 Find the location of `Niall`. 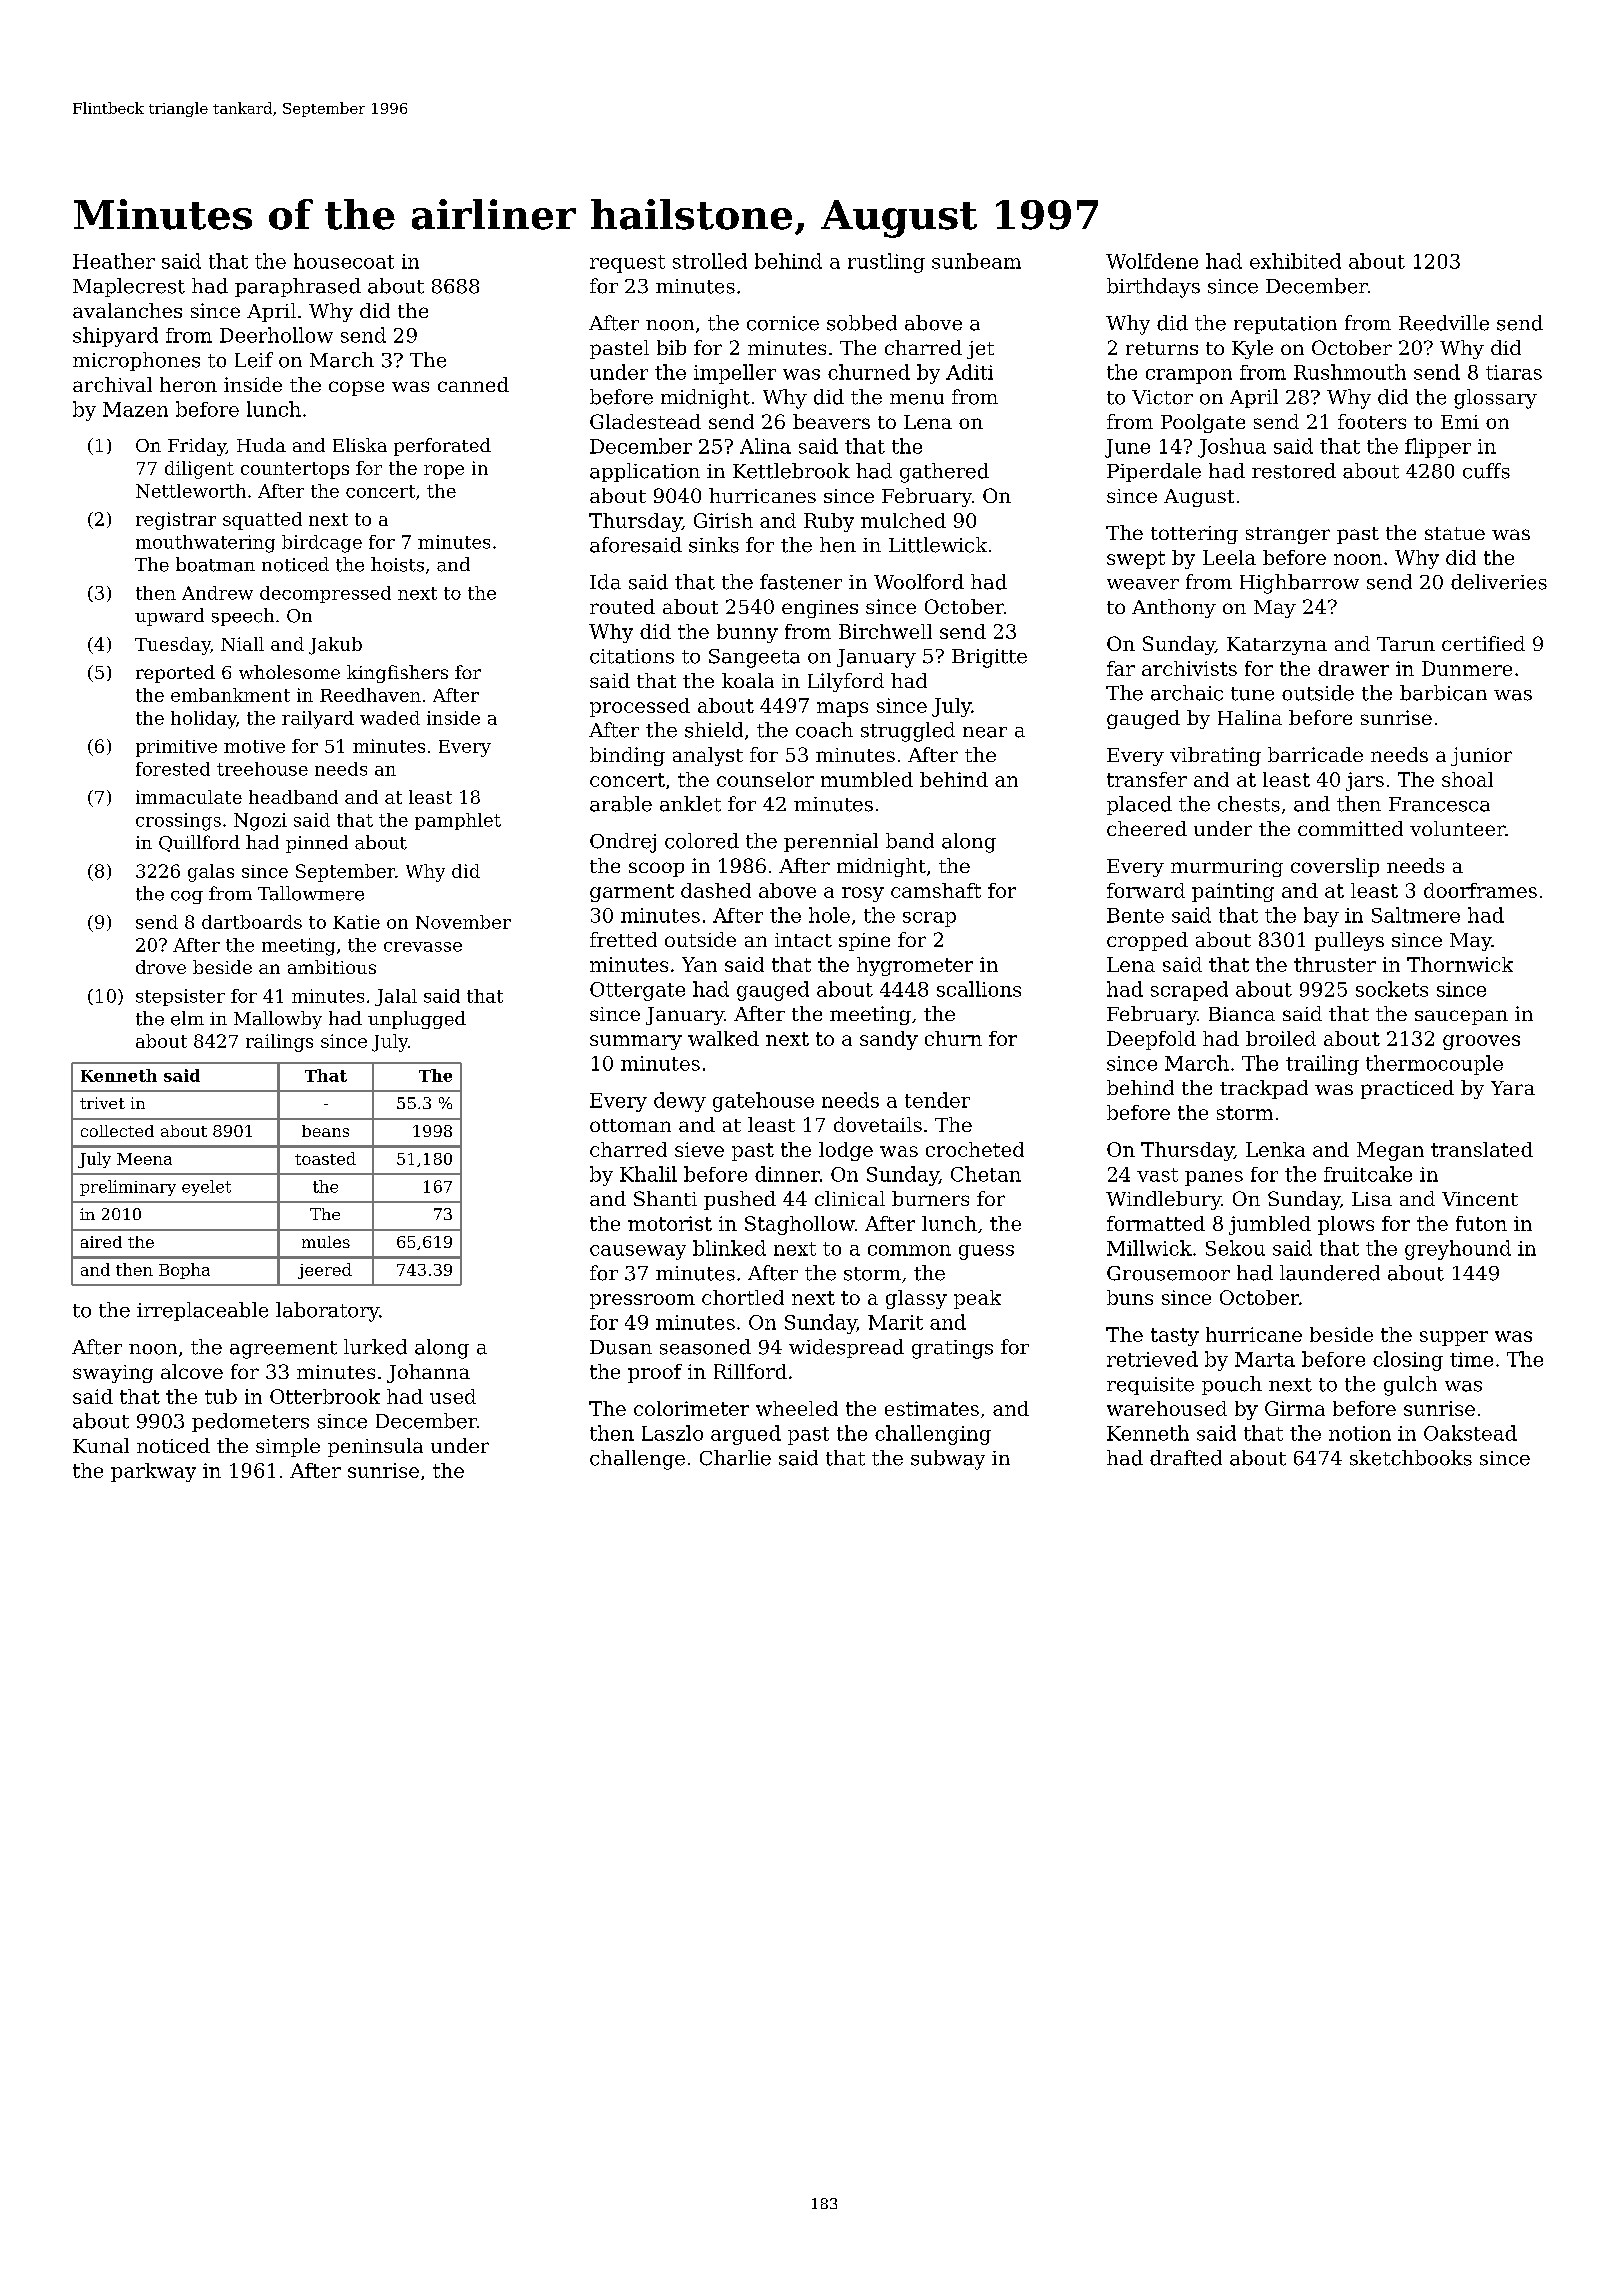

Niall is located at coordinates (242, 644).
